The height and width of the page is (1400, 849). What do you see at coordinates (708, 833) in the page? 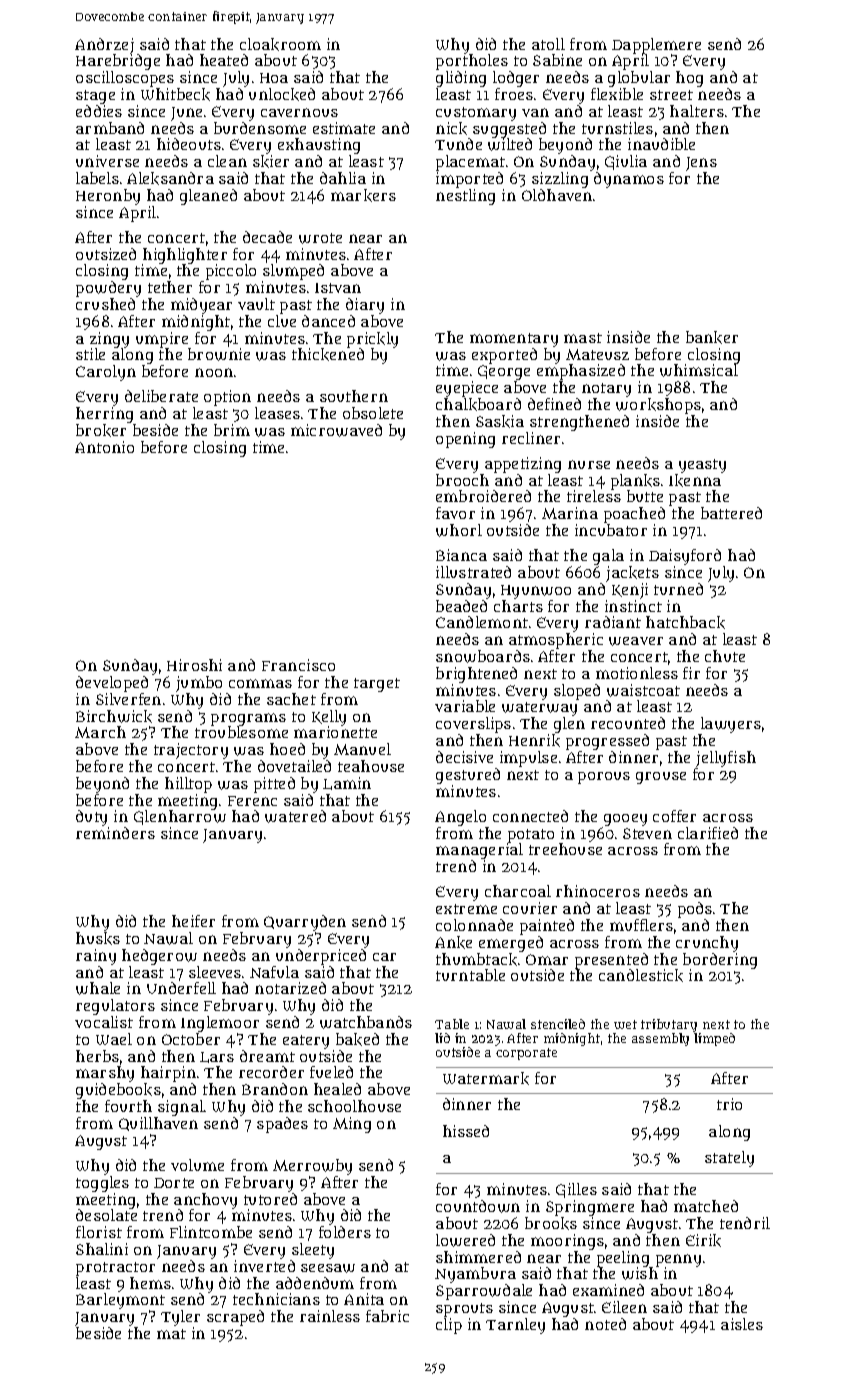
I see `clarified` at bounding box center [708, 833].
